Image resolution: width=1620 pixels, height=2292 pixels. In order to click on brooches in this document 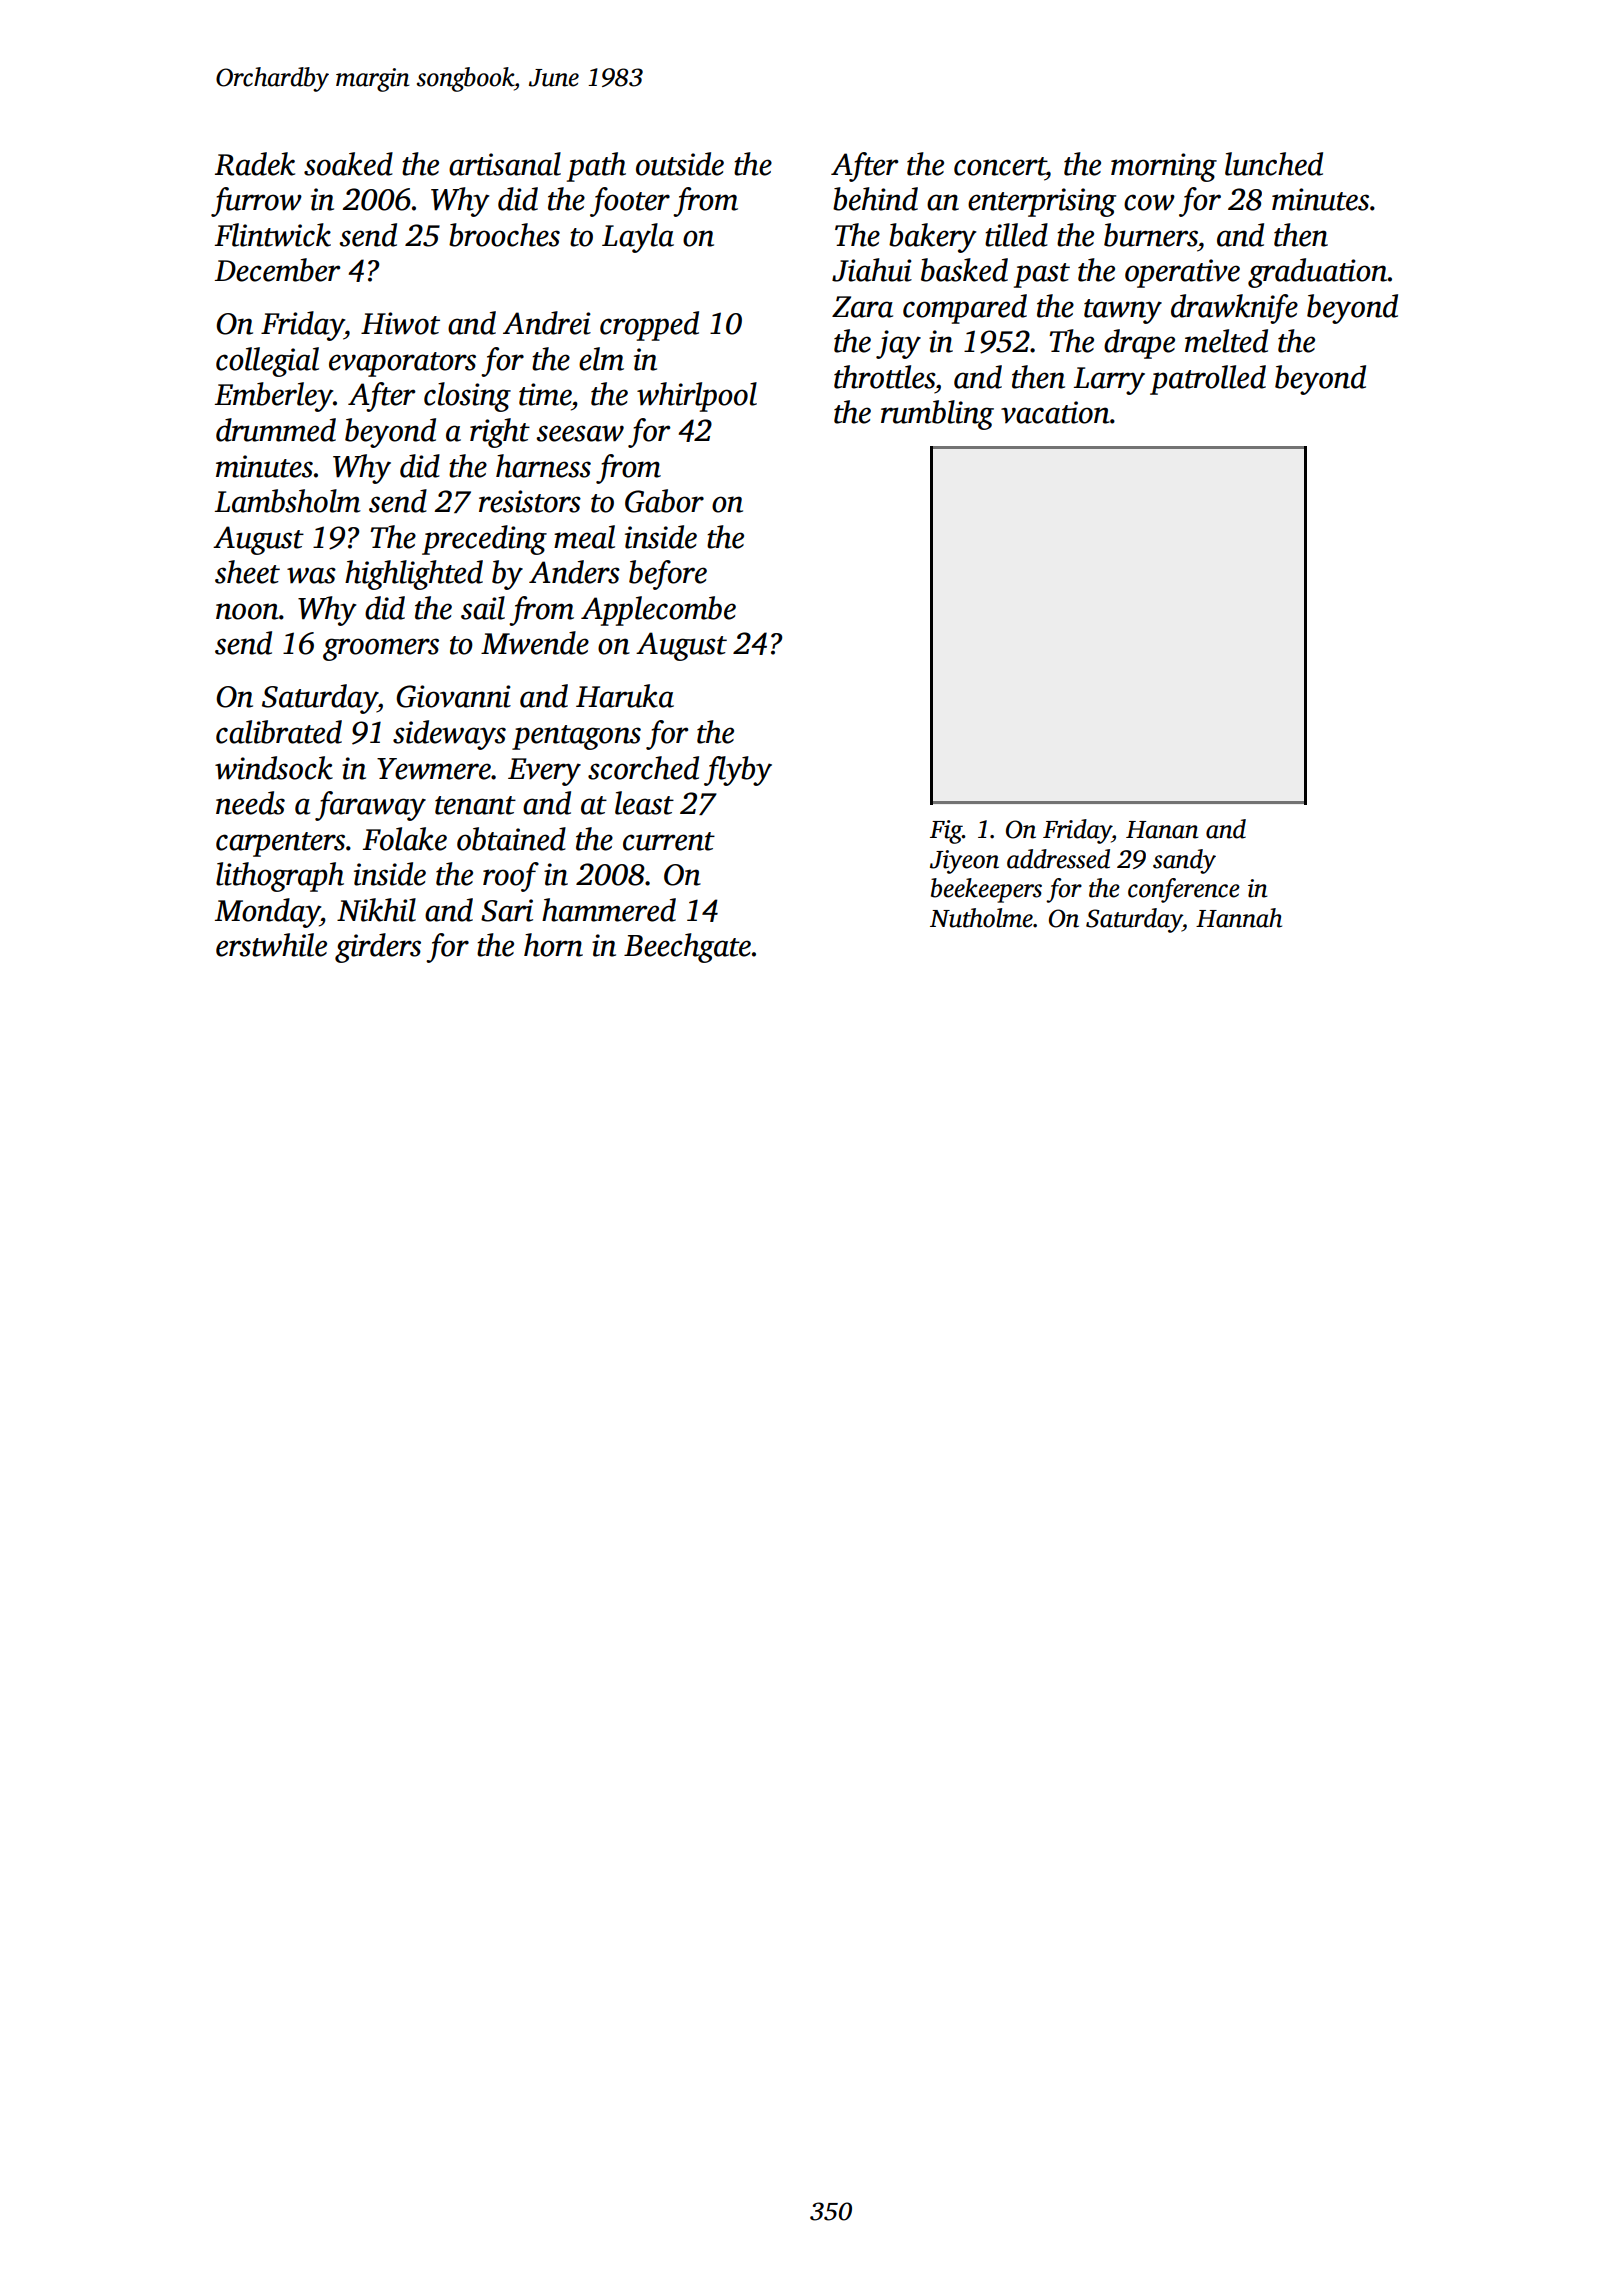, I will do `click(504, 235)`.
